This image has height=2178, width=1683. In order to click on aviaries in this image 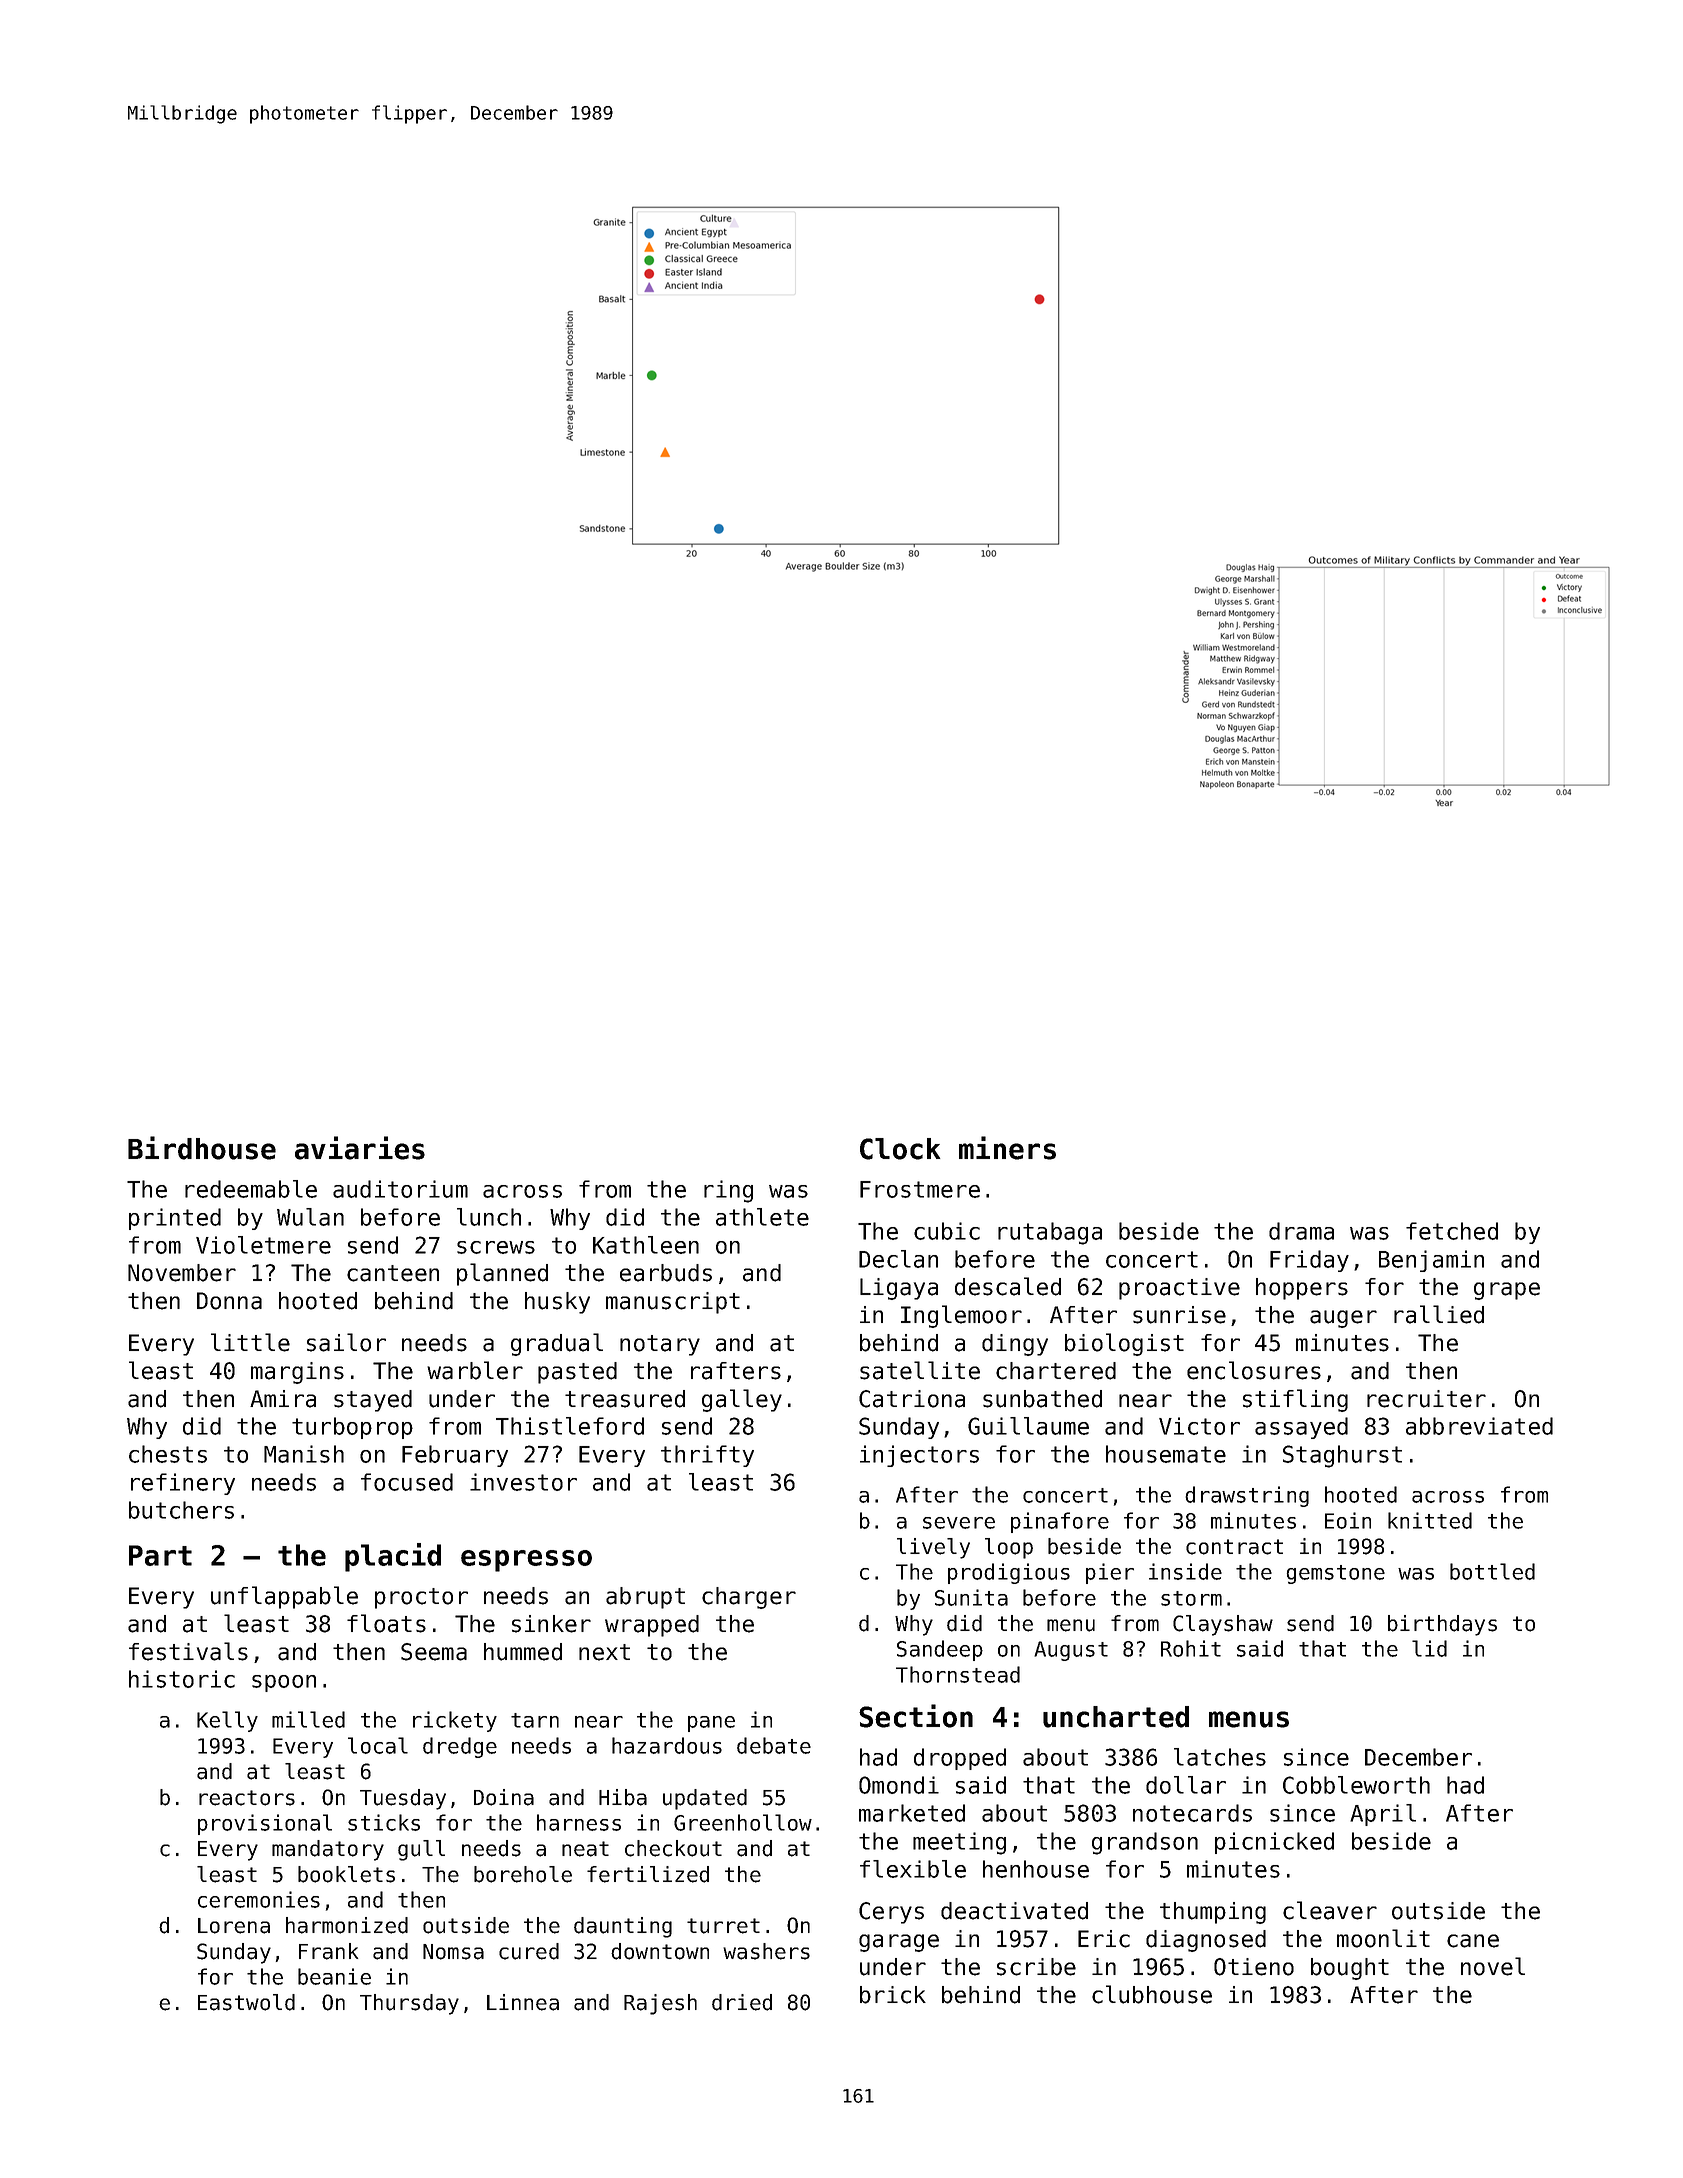, I will do `click(360, 1148)`.
